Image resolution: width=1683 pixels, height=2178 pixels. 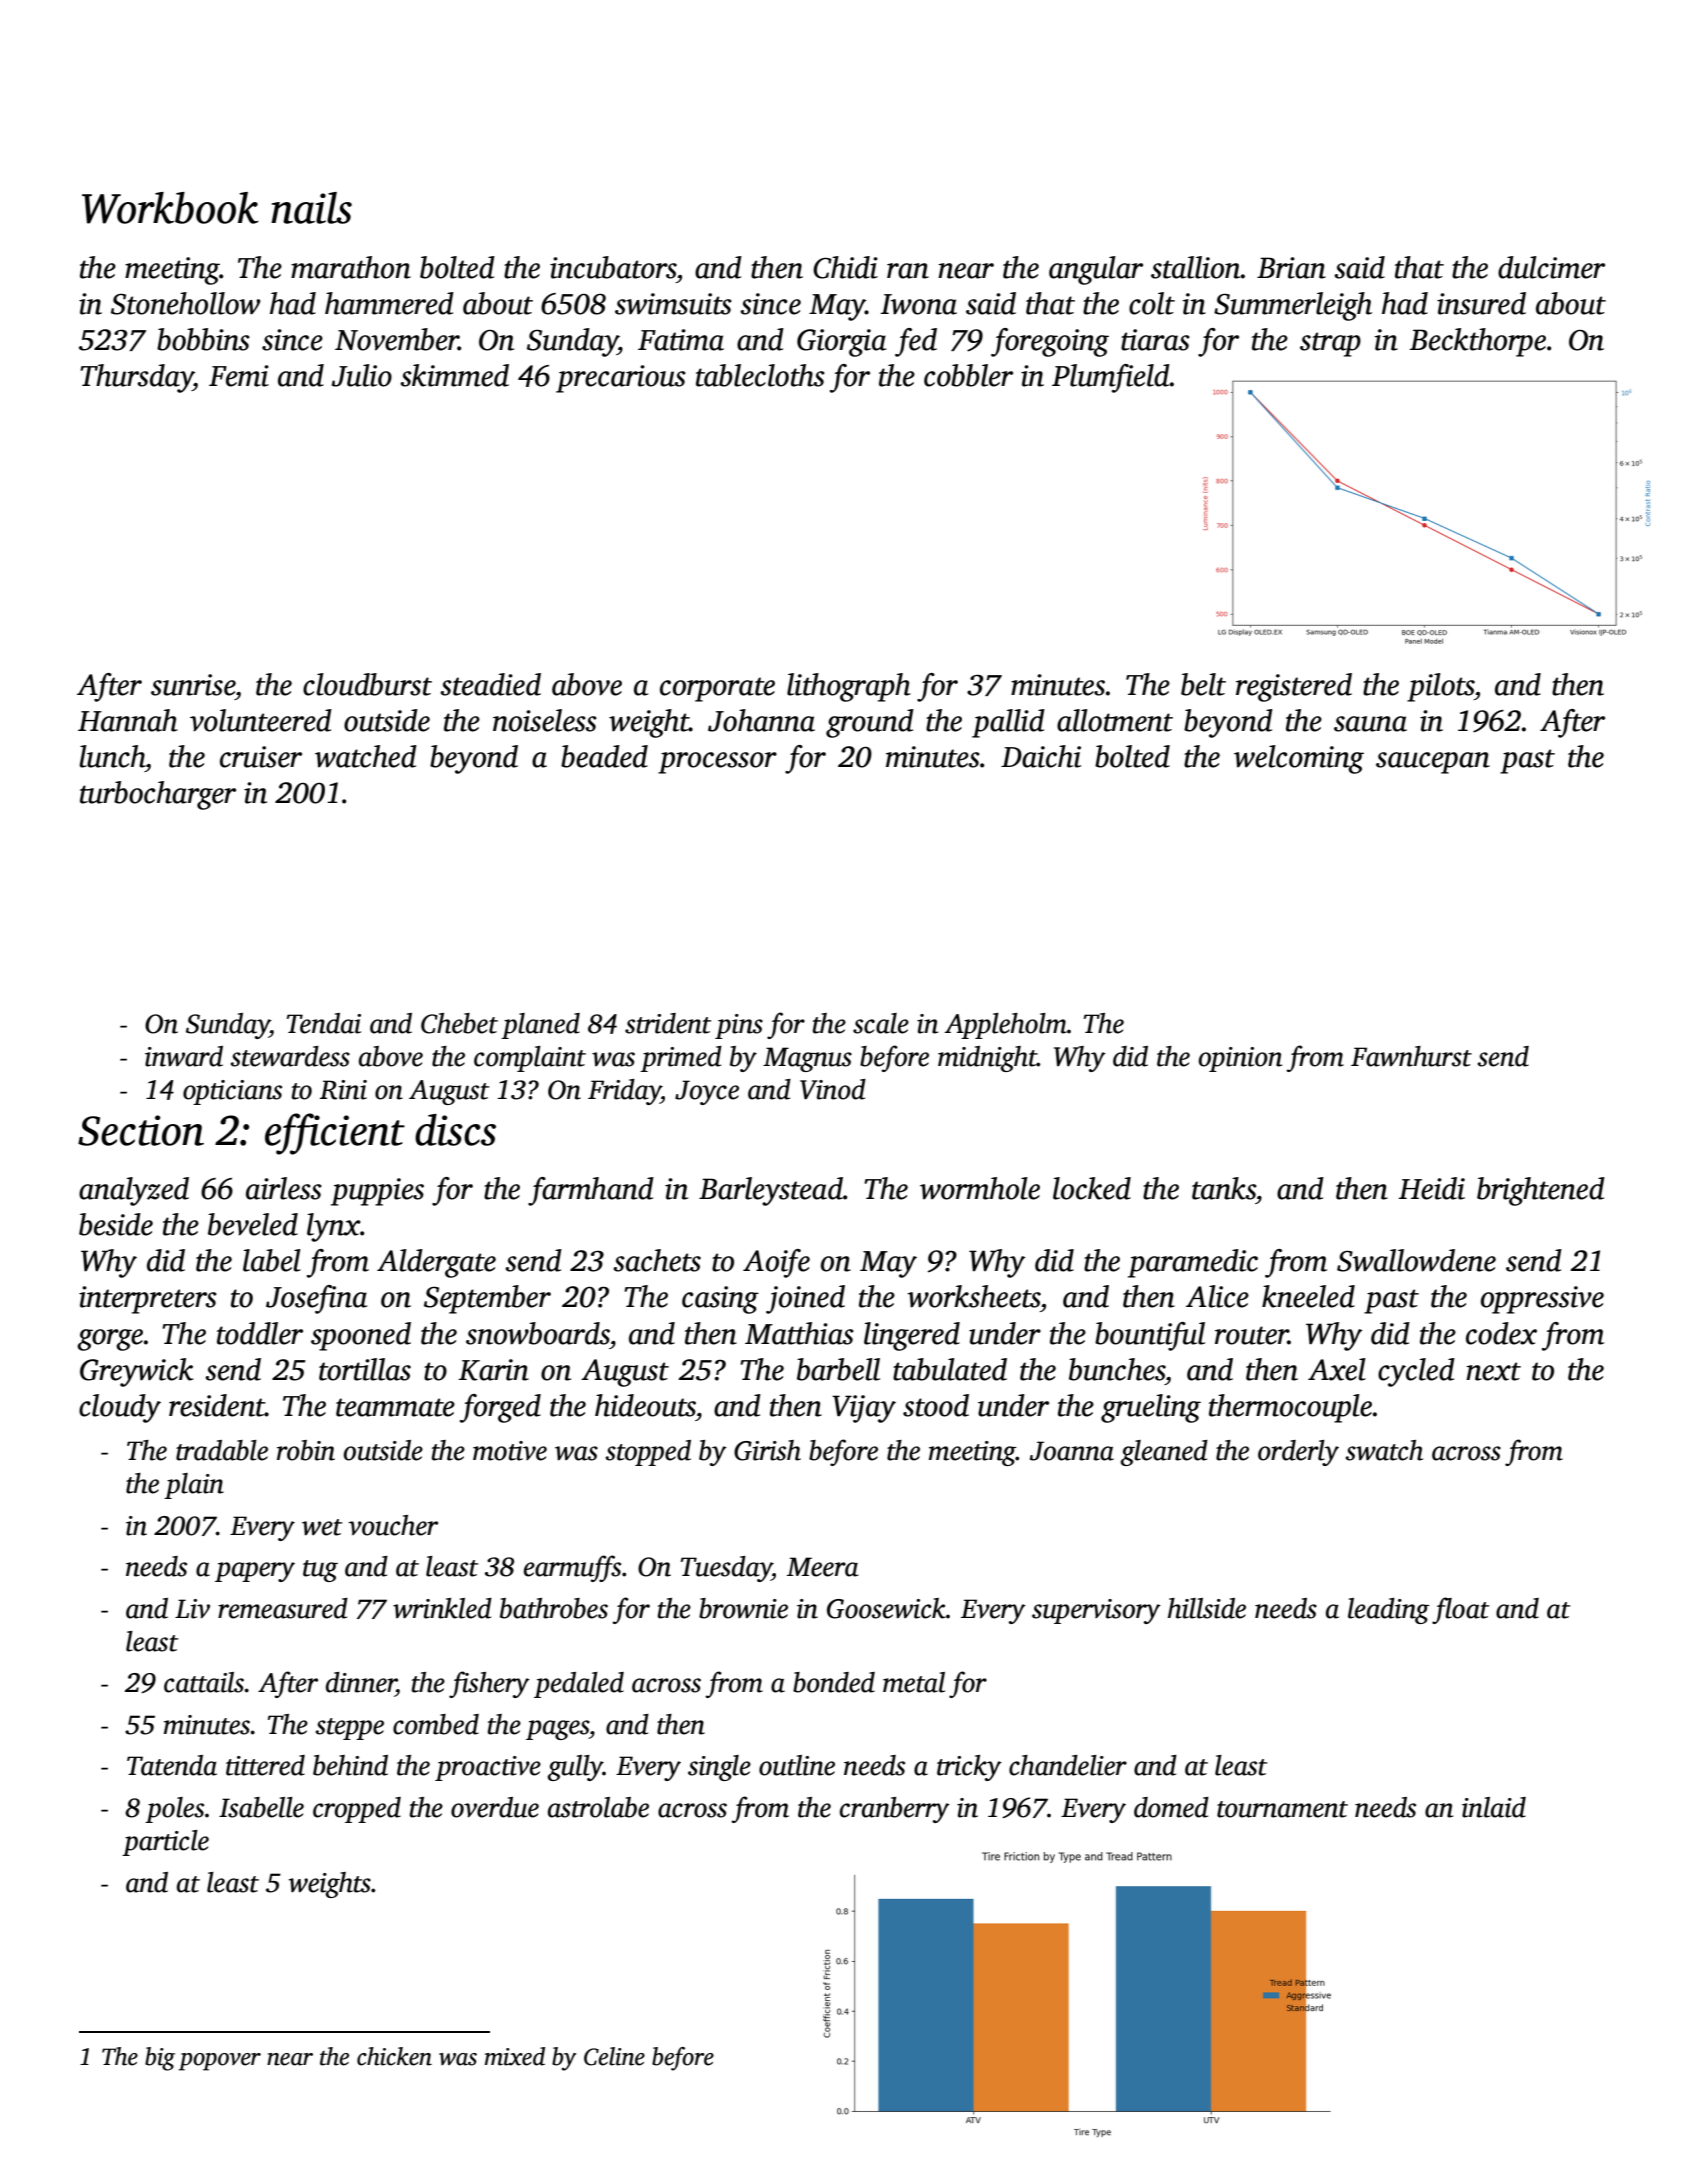 What do you see at coordinates (1440, 687) in the document?
I see `pilots` at bounding box center [1440, 687].
